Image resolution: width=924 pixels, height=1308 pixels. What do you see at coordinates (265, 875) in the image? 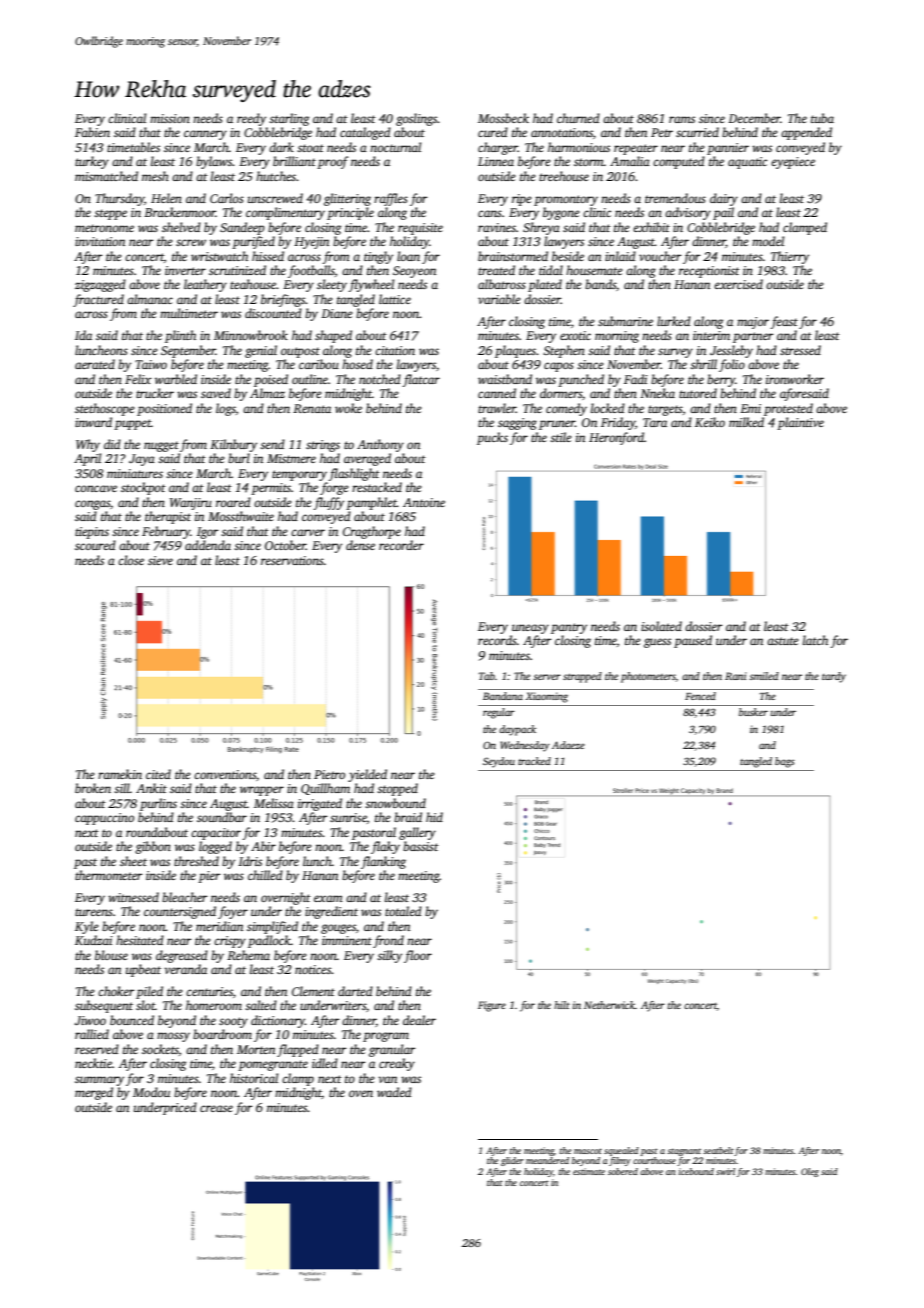
I see `chilled` at bounding box center [265, 875].
